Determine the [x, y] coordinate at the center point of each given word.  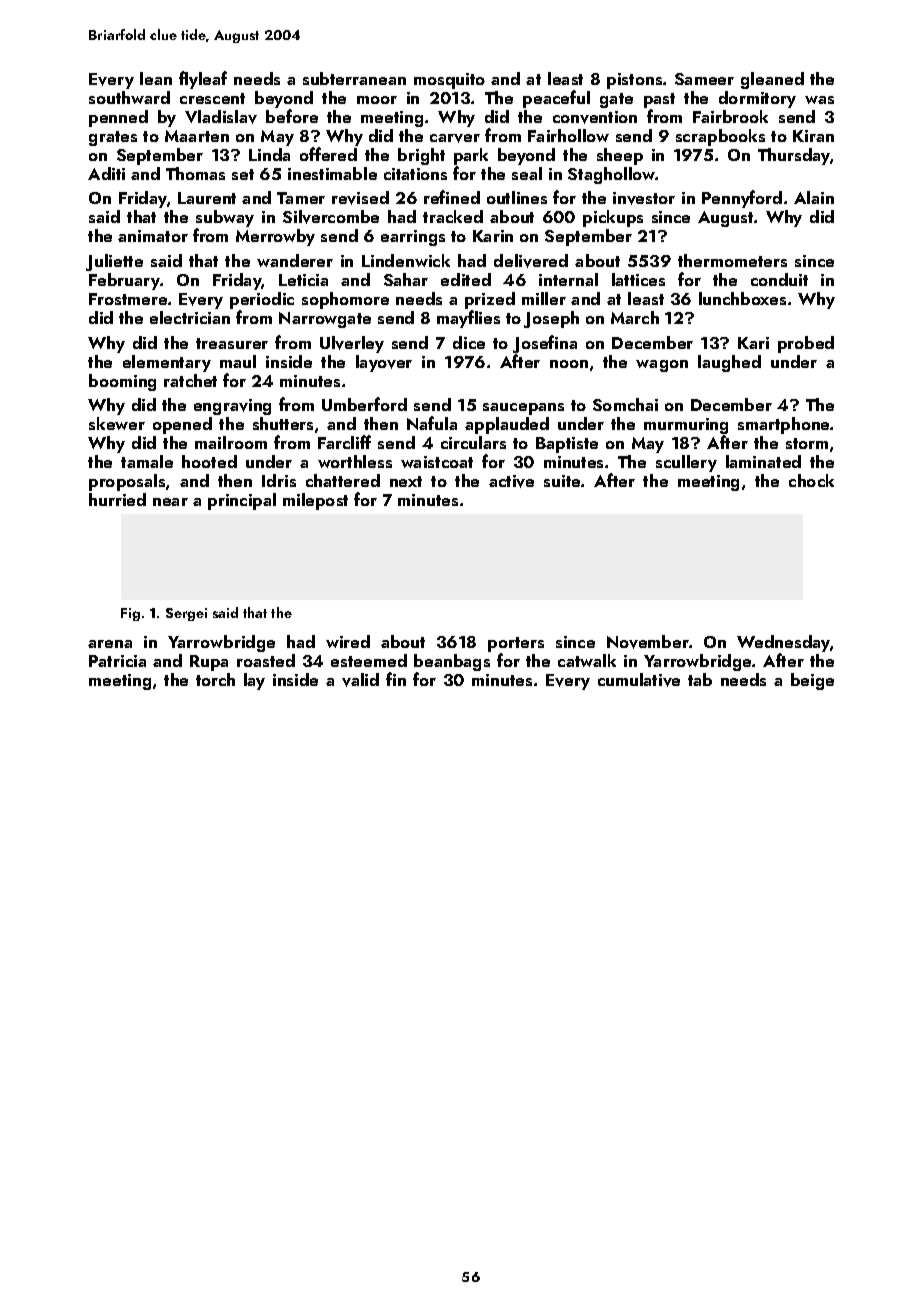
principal [242, 501]
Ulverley [352, 344]
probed [806, 344]
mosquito [449, 81]
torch [215, 679]
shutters [283, 423]
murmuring [686, 426]
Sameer [704, 79]
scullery [686, 463]
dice [469, 342]
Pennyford [742, 199]
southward [129, 97]
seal [527, 173]
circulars [473, 442]
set [243, 174]
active [511, 481]
